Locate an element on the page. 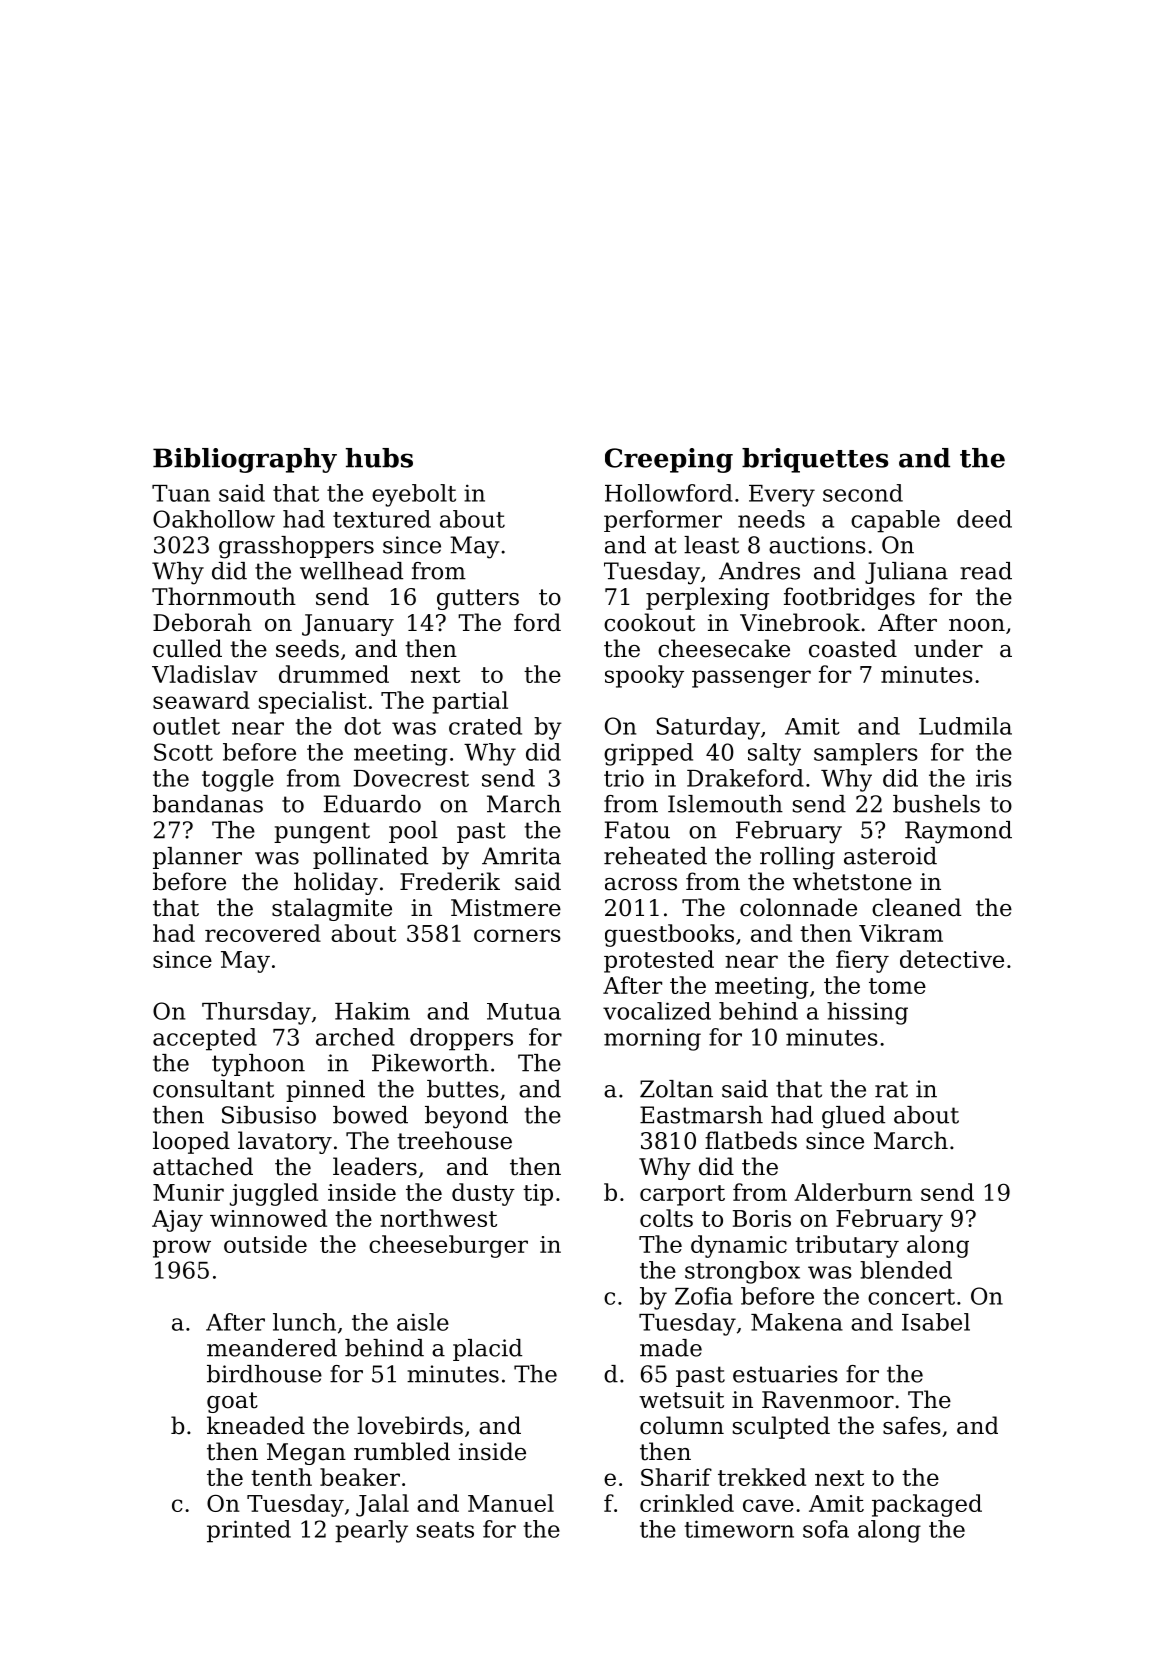 The image size is (1165, 1654). Hakim is located at coordinates (372, 1011).
